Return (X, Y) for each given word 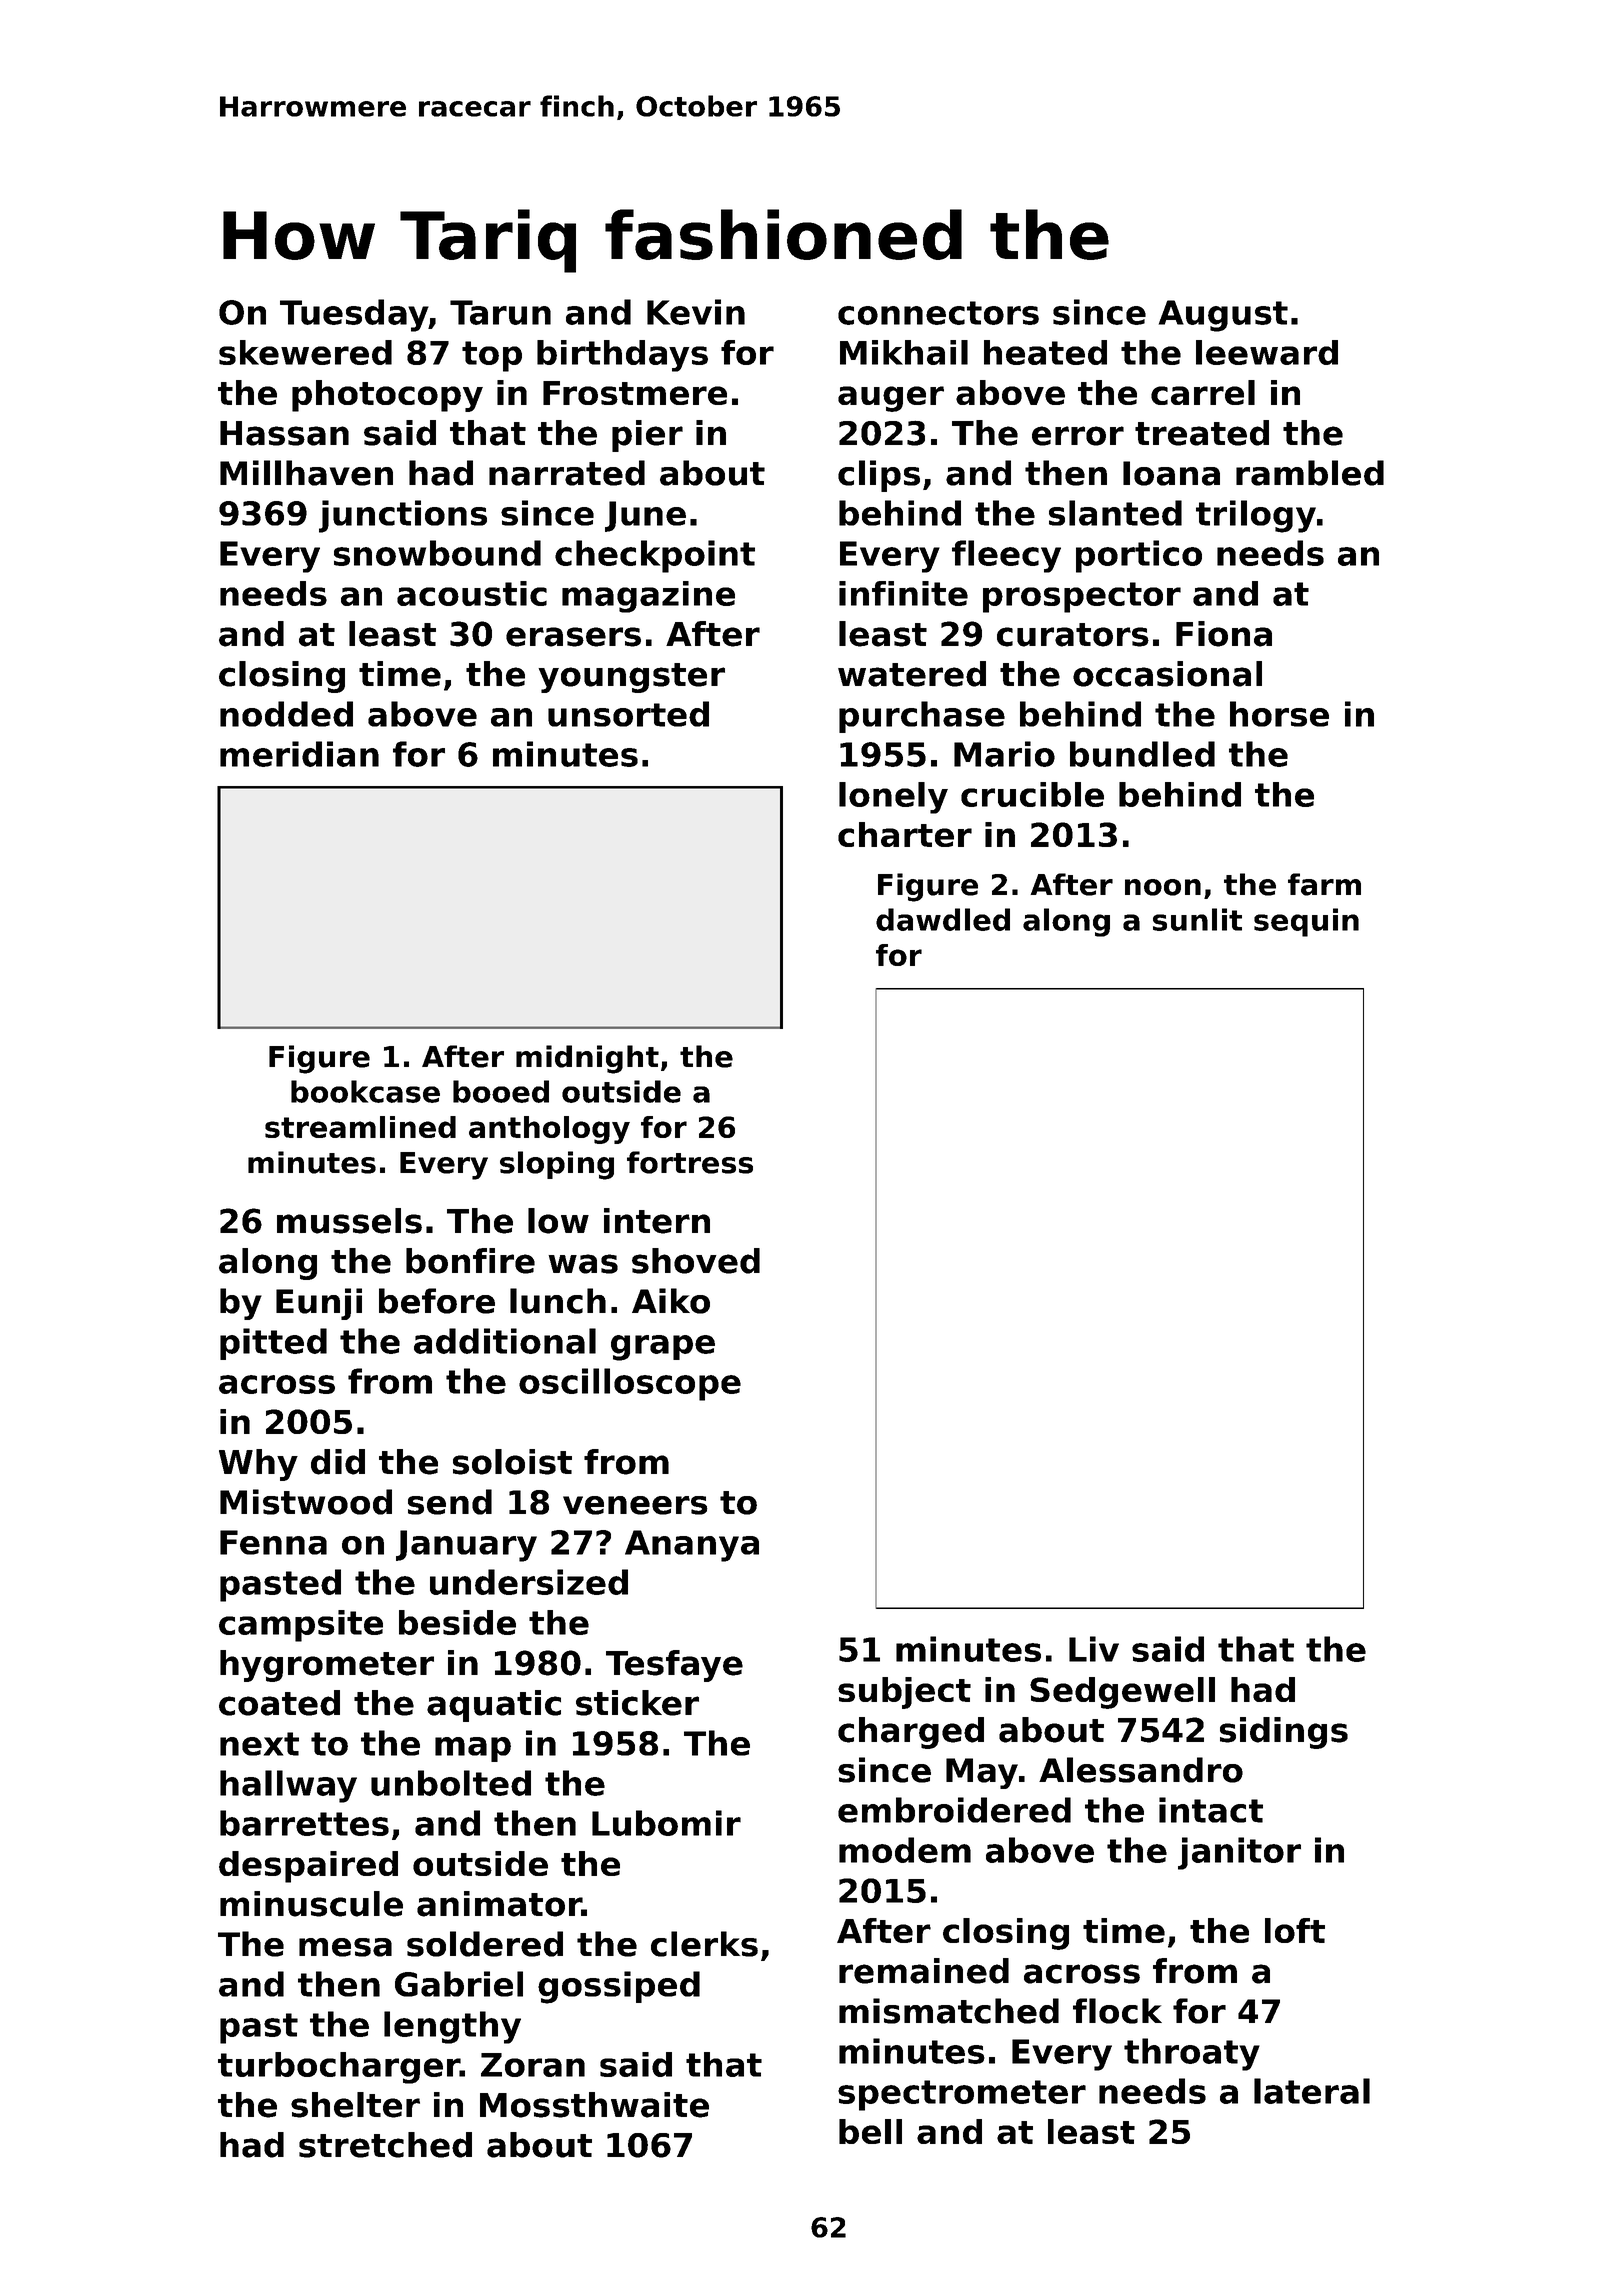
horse (1279, 714)
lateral (1312, 2091)
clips (879, 476)
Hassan (284, 433)
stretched (385, 2145)
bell (870, 2131)
